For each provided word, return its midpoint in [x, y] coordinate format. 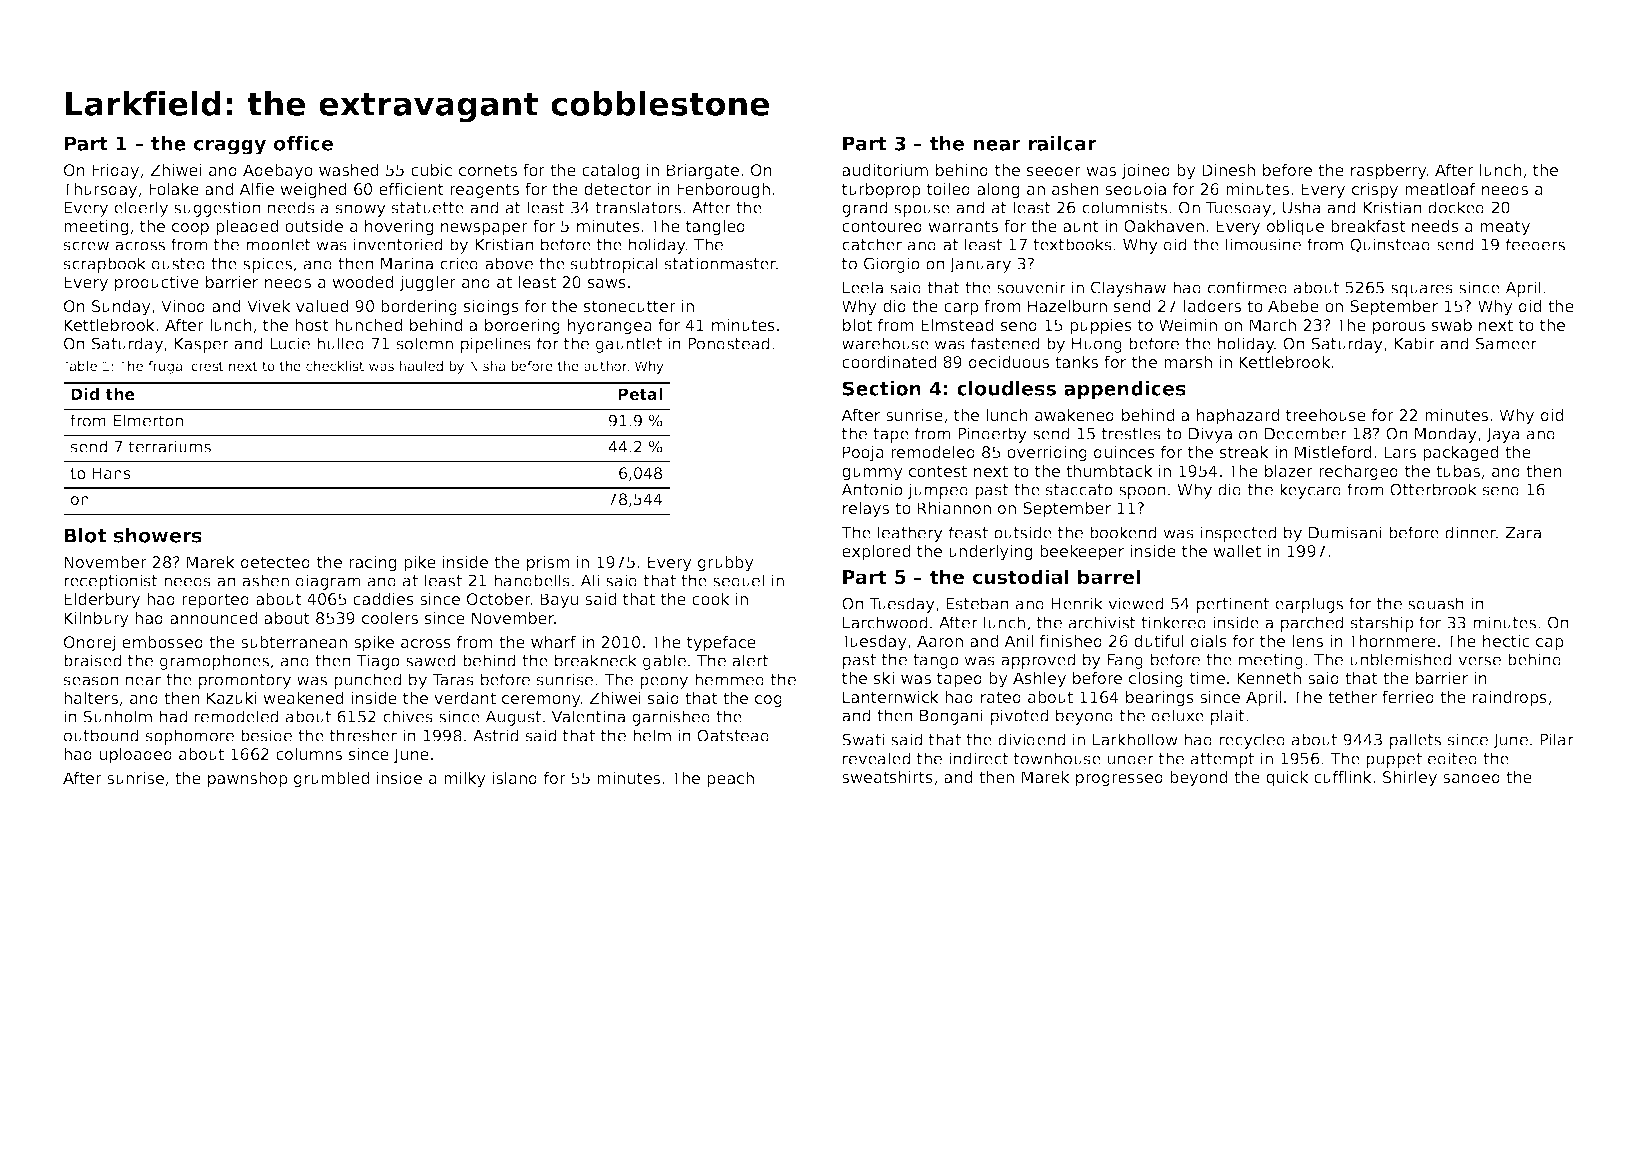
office [303, 143]
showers [158, 535]
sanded [1471, 777]
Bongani [951, 717]
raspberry [1389, 172]
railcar [1063, 143]
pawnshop [248, 780]
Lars [1400, 452]
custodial [1021, 577]
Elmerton [148, 420]
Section [882, 388]
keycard [1310, 491]
